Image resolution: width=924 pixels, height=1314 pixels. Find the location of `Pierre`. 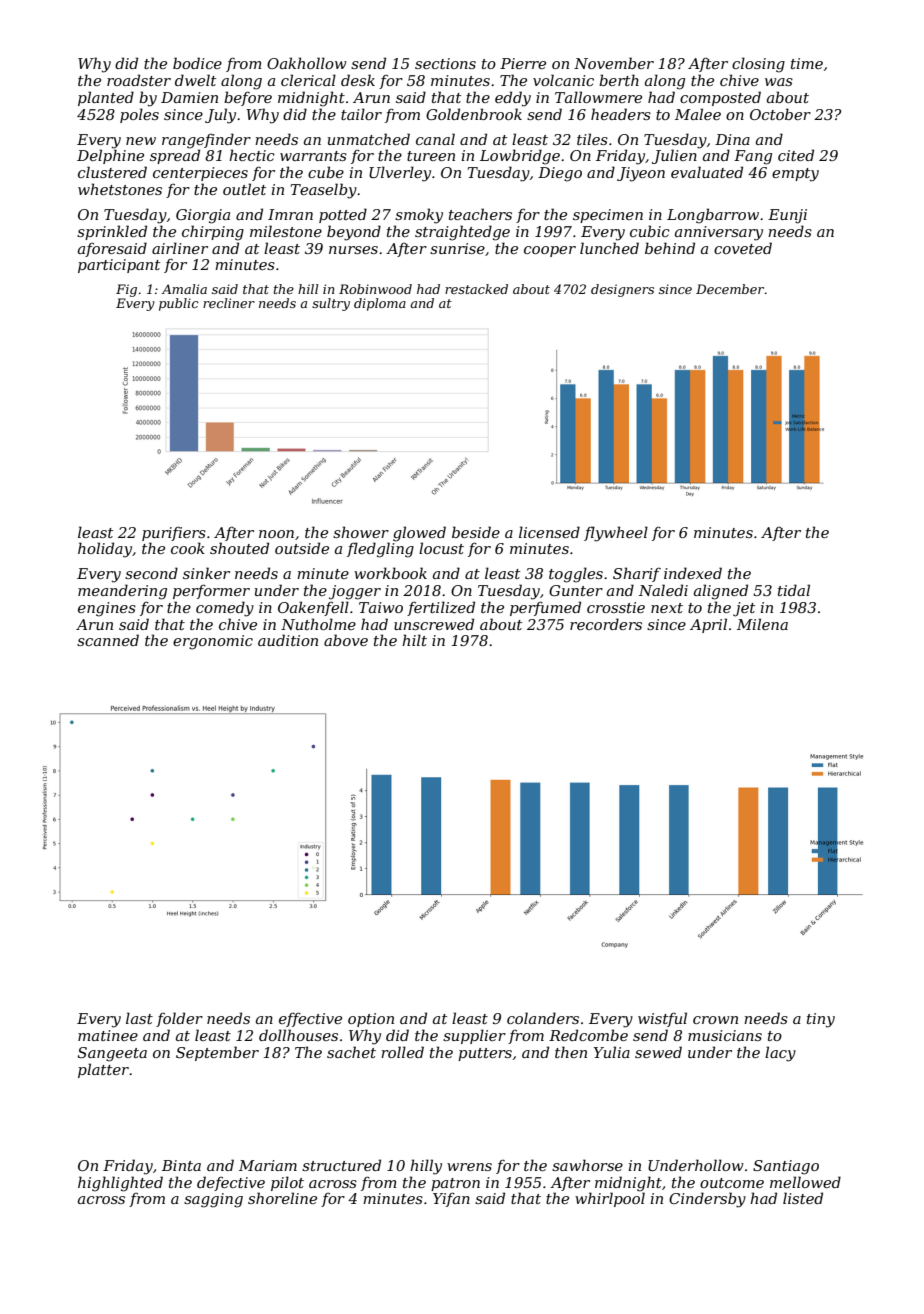

Pierre is located at coordinates (523, 63).
